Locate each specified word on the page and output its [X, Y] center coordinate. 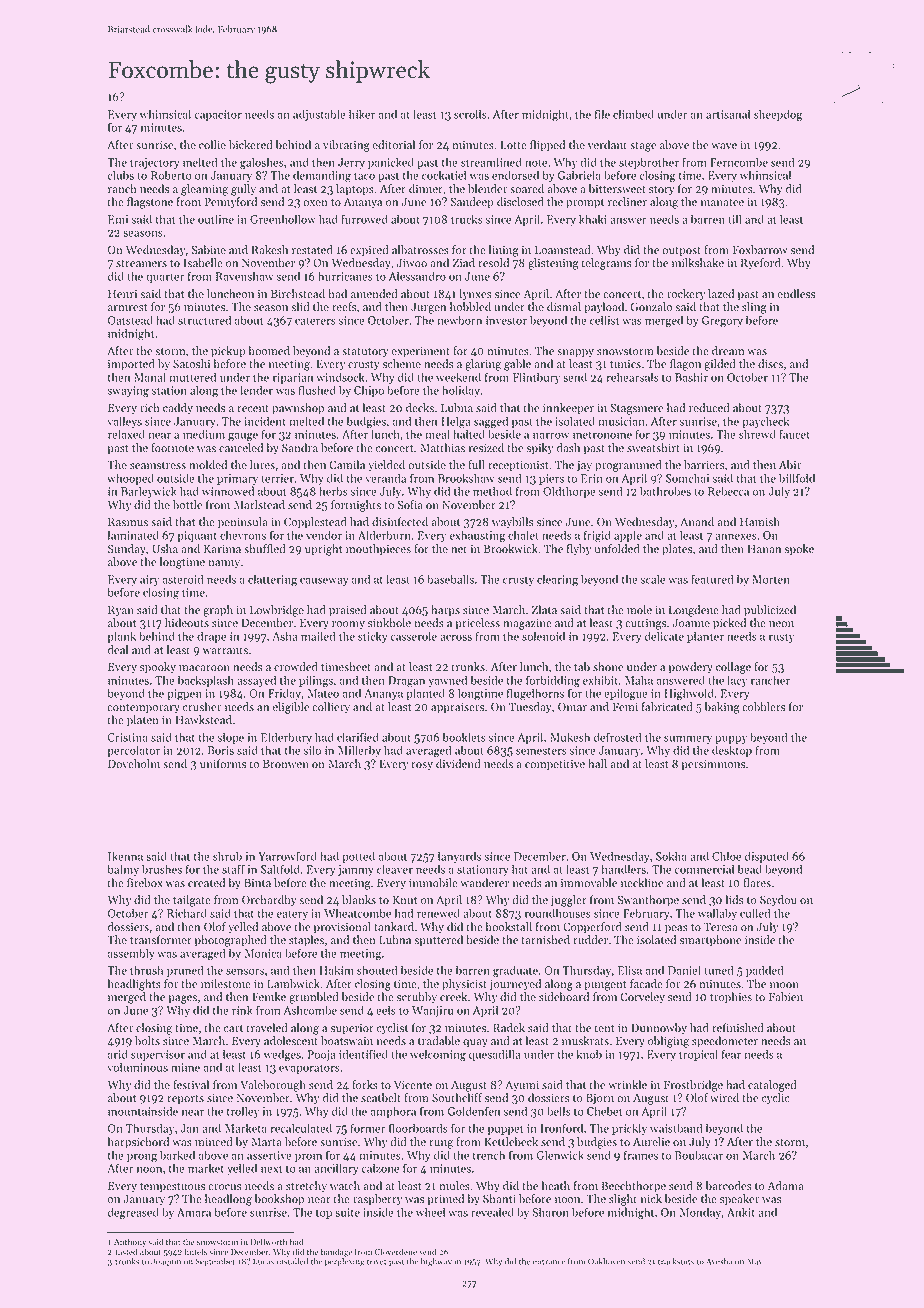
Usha [165, 549]
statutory [365, 353]
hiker [362, 114]
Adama [785, 1186]
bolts [147, 1041]
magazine [527, 624]
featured [712, 579]
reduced [709, 408]
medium [204, 434]
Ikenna [125, 856]
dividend [458, 764]
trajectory [155, 163]
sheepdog [778, 115]
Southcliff [457, 1098]
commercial [704, 869]
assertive [269, 1155]
